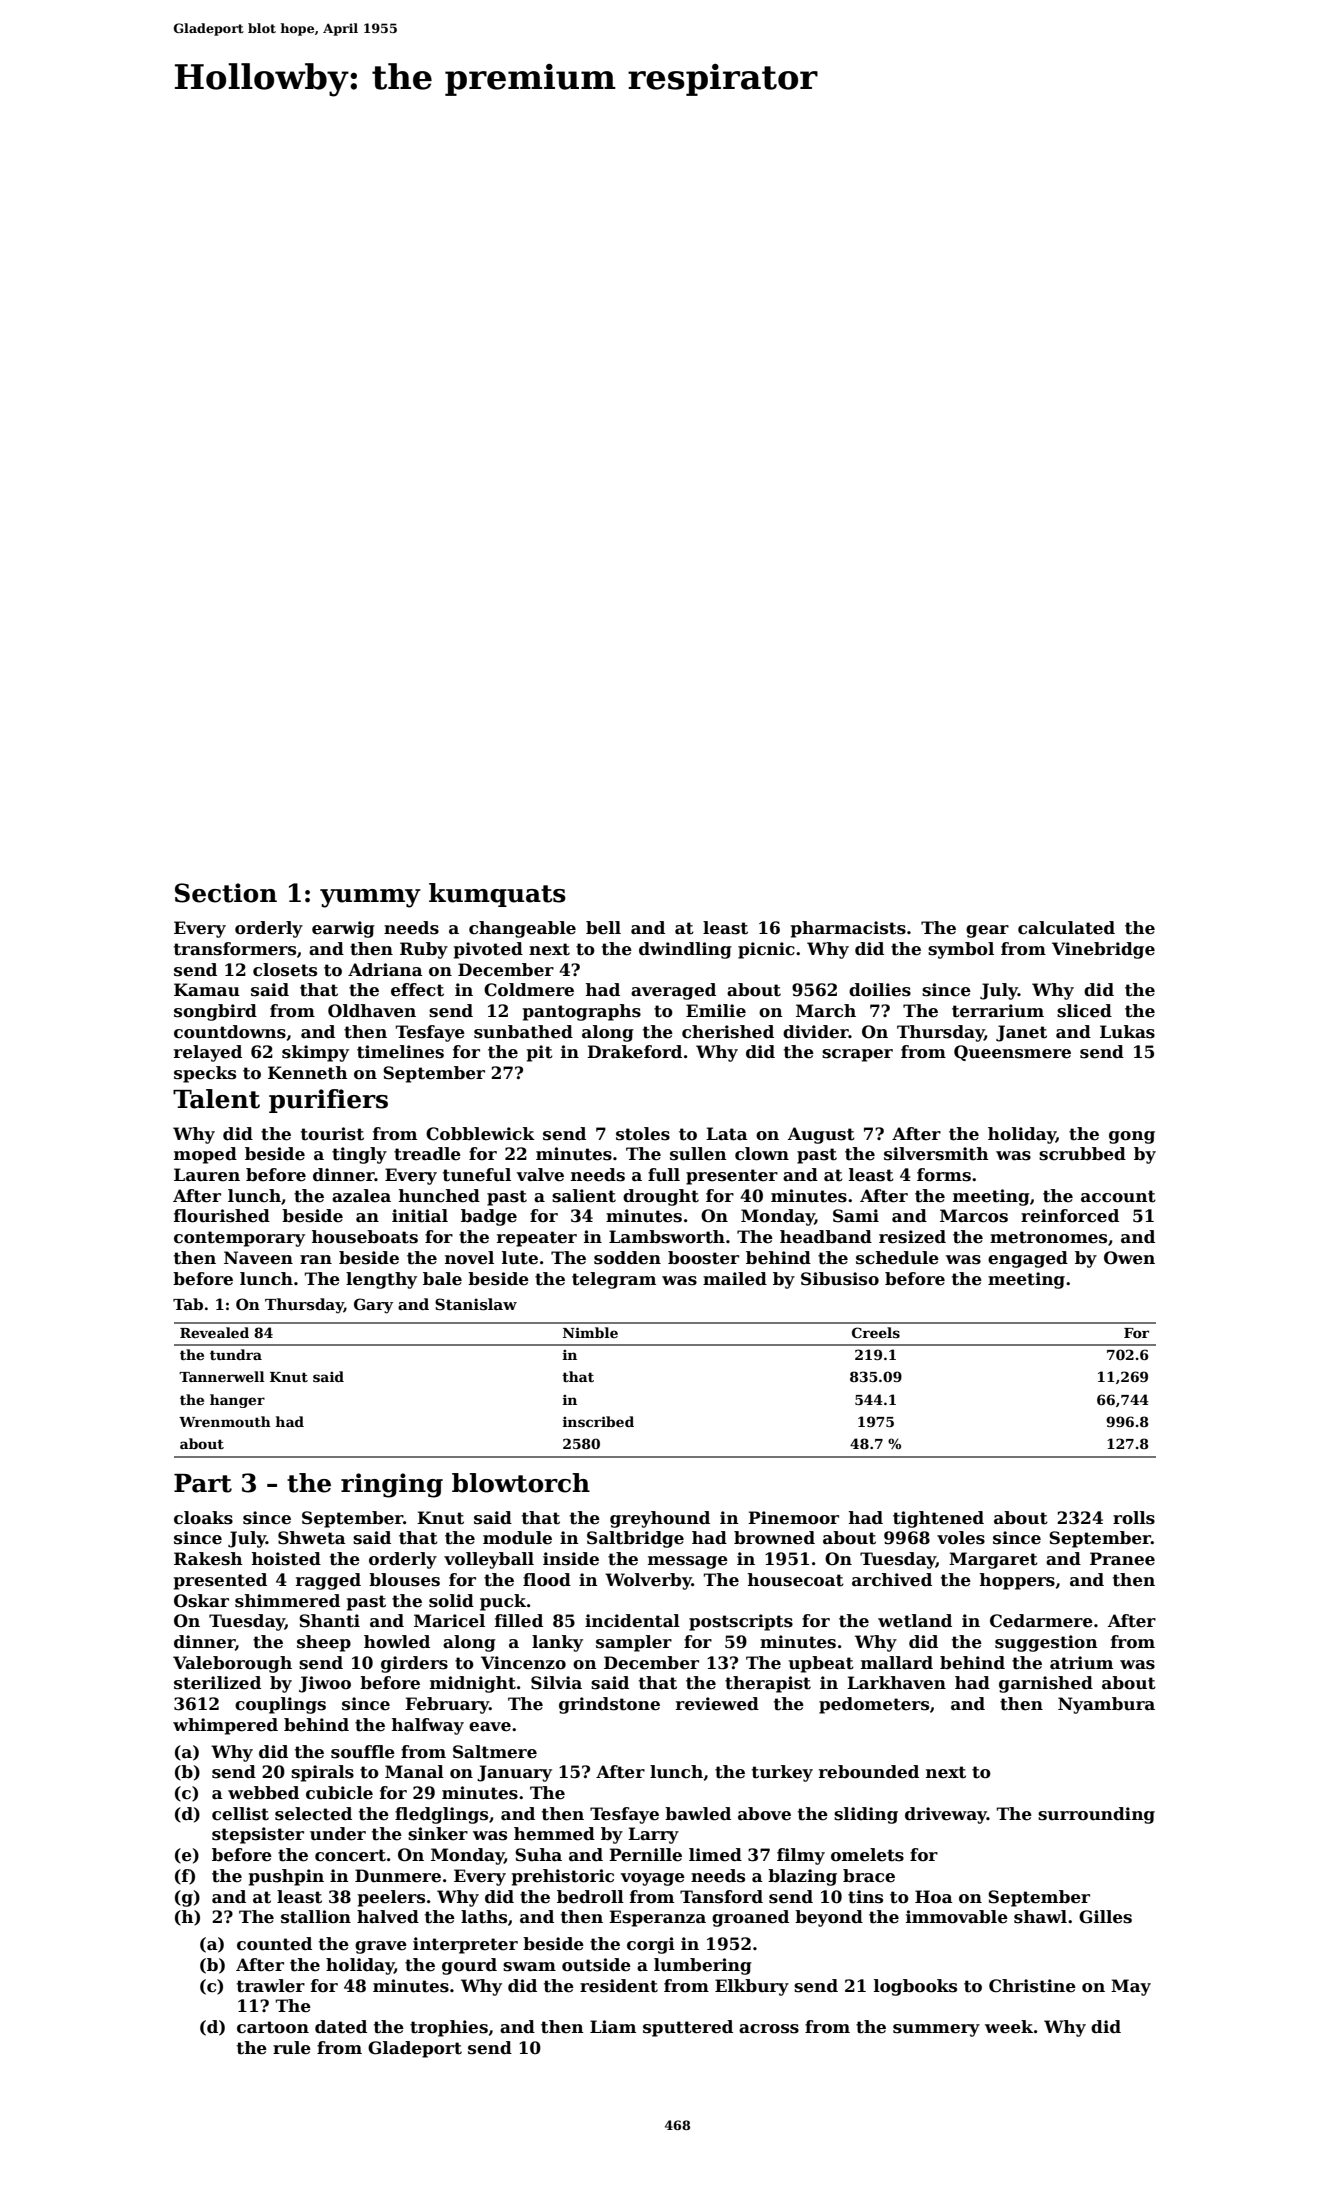 The height and width of the screenshot is (2189, 1329). I want to click on closets, so click(285, 970).
